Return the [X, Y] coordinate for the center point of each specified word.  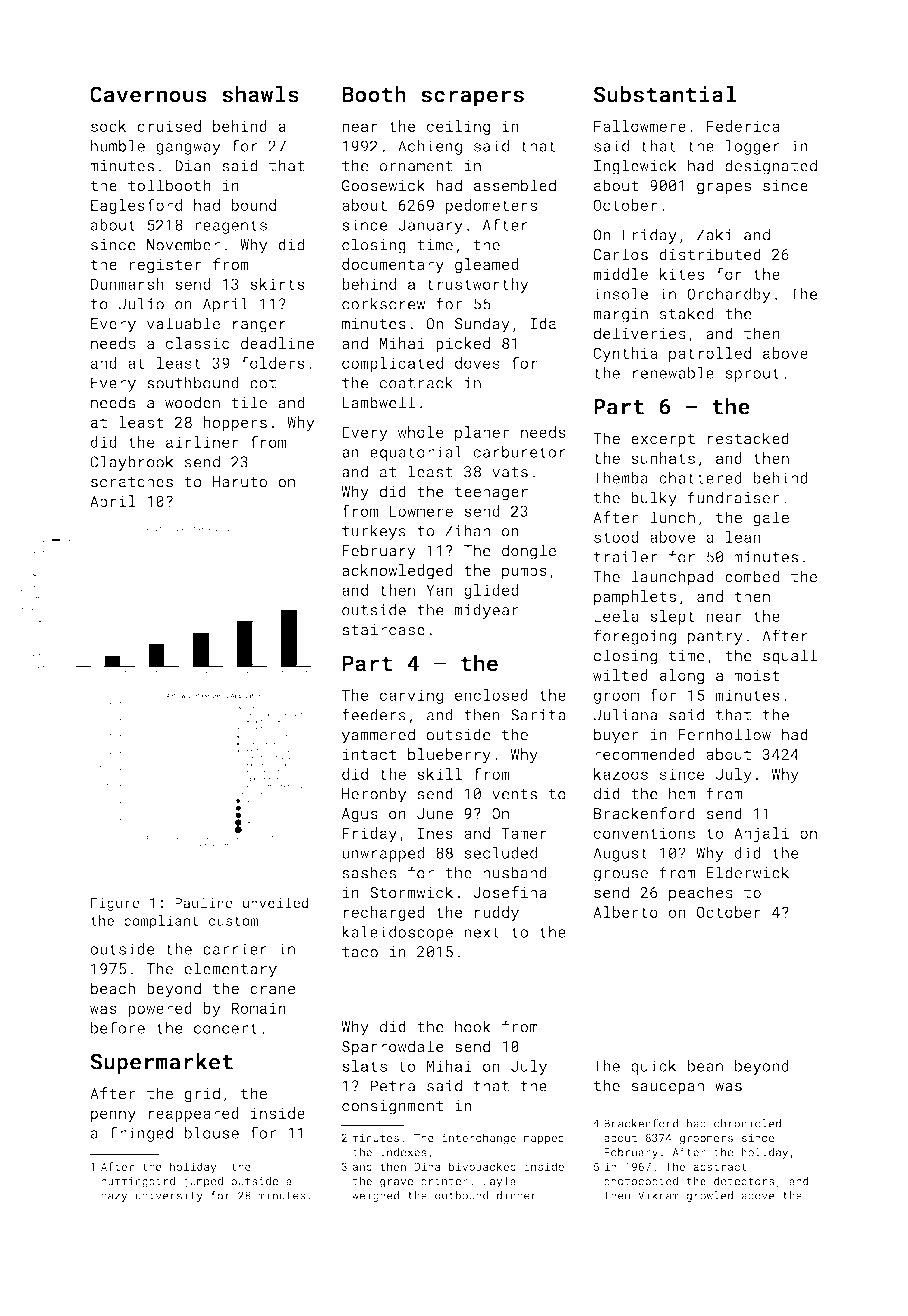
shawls [260, 94]
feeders [374, 714]
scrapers [472, 98]
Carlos [620, 254]
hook [473, 1026]
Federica [743, 126]
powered [160, 1009]
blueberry [449, 756]
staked [687, 313]
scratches [132, 481]
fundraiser [734, 497]
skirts [277, 284]
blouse [212, 1133]
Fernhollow [724, 734]
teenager [491, 494]
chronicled [747, 1123]
